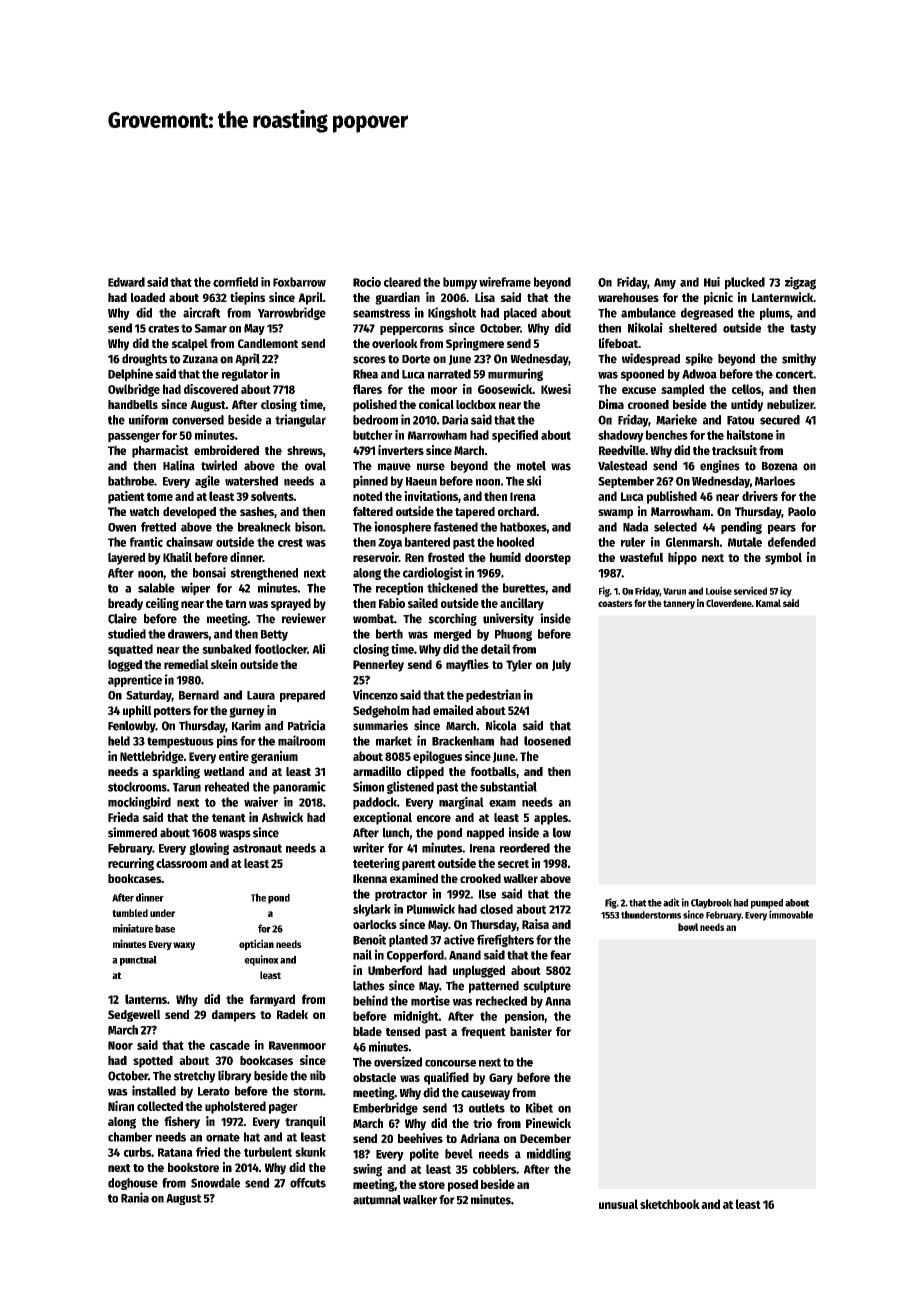 The width and height of the page is (924, 1308). I want to click on sketchbook, so click(670, 1204).
